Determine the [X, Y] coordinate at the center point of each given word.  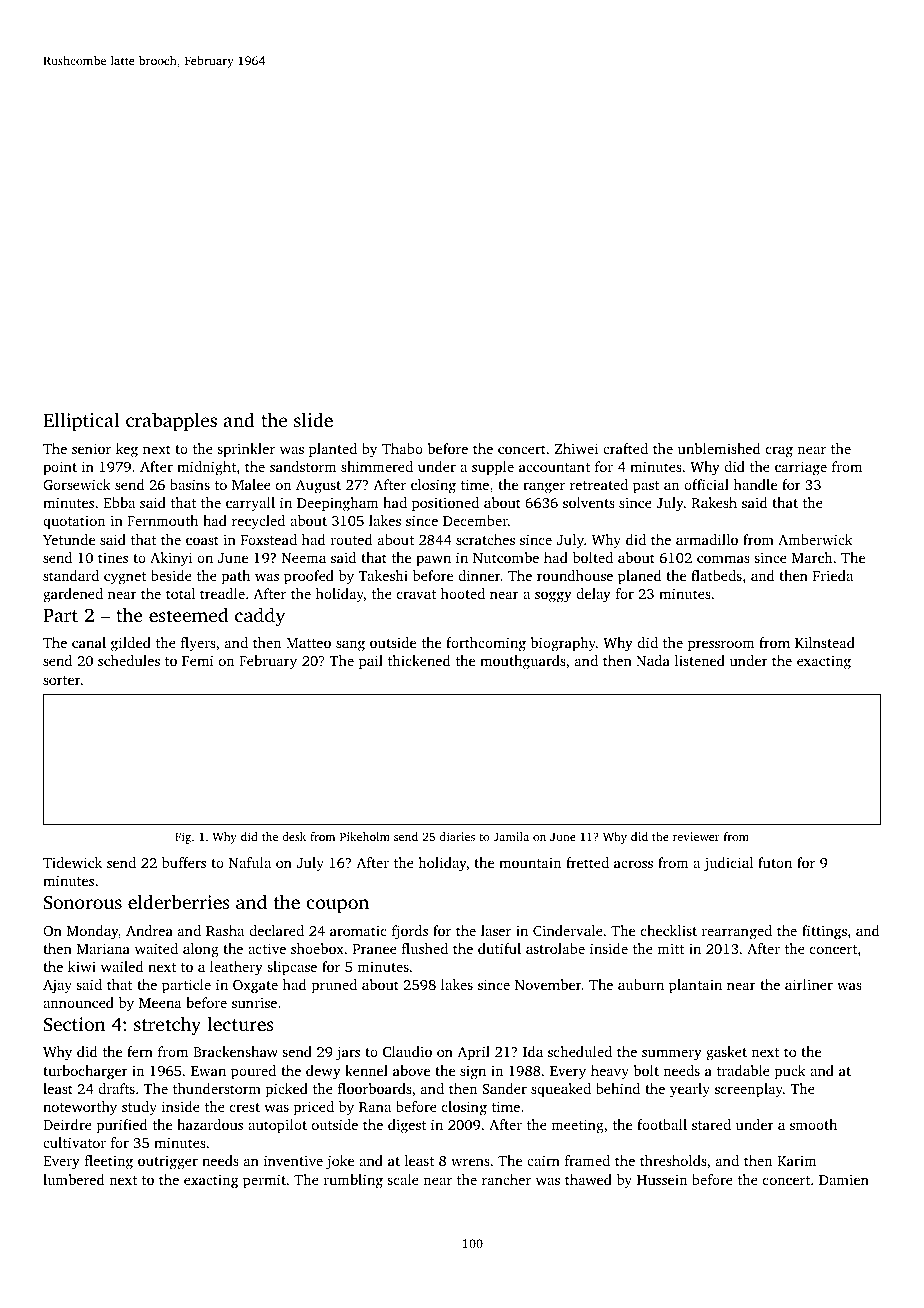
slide [313, 419]
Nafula [250, 862]
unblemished [719, 448]
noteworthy [80, 1108]
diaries [457, 836]
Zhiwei [576, 448]
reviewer [696, 836]
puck [790, 1072]
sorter [62, 680]
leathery [236, 968]
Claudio [407, 1051]
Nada [653, 660]
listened [700, 660]
